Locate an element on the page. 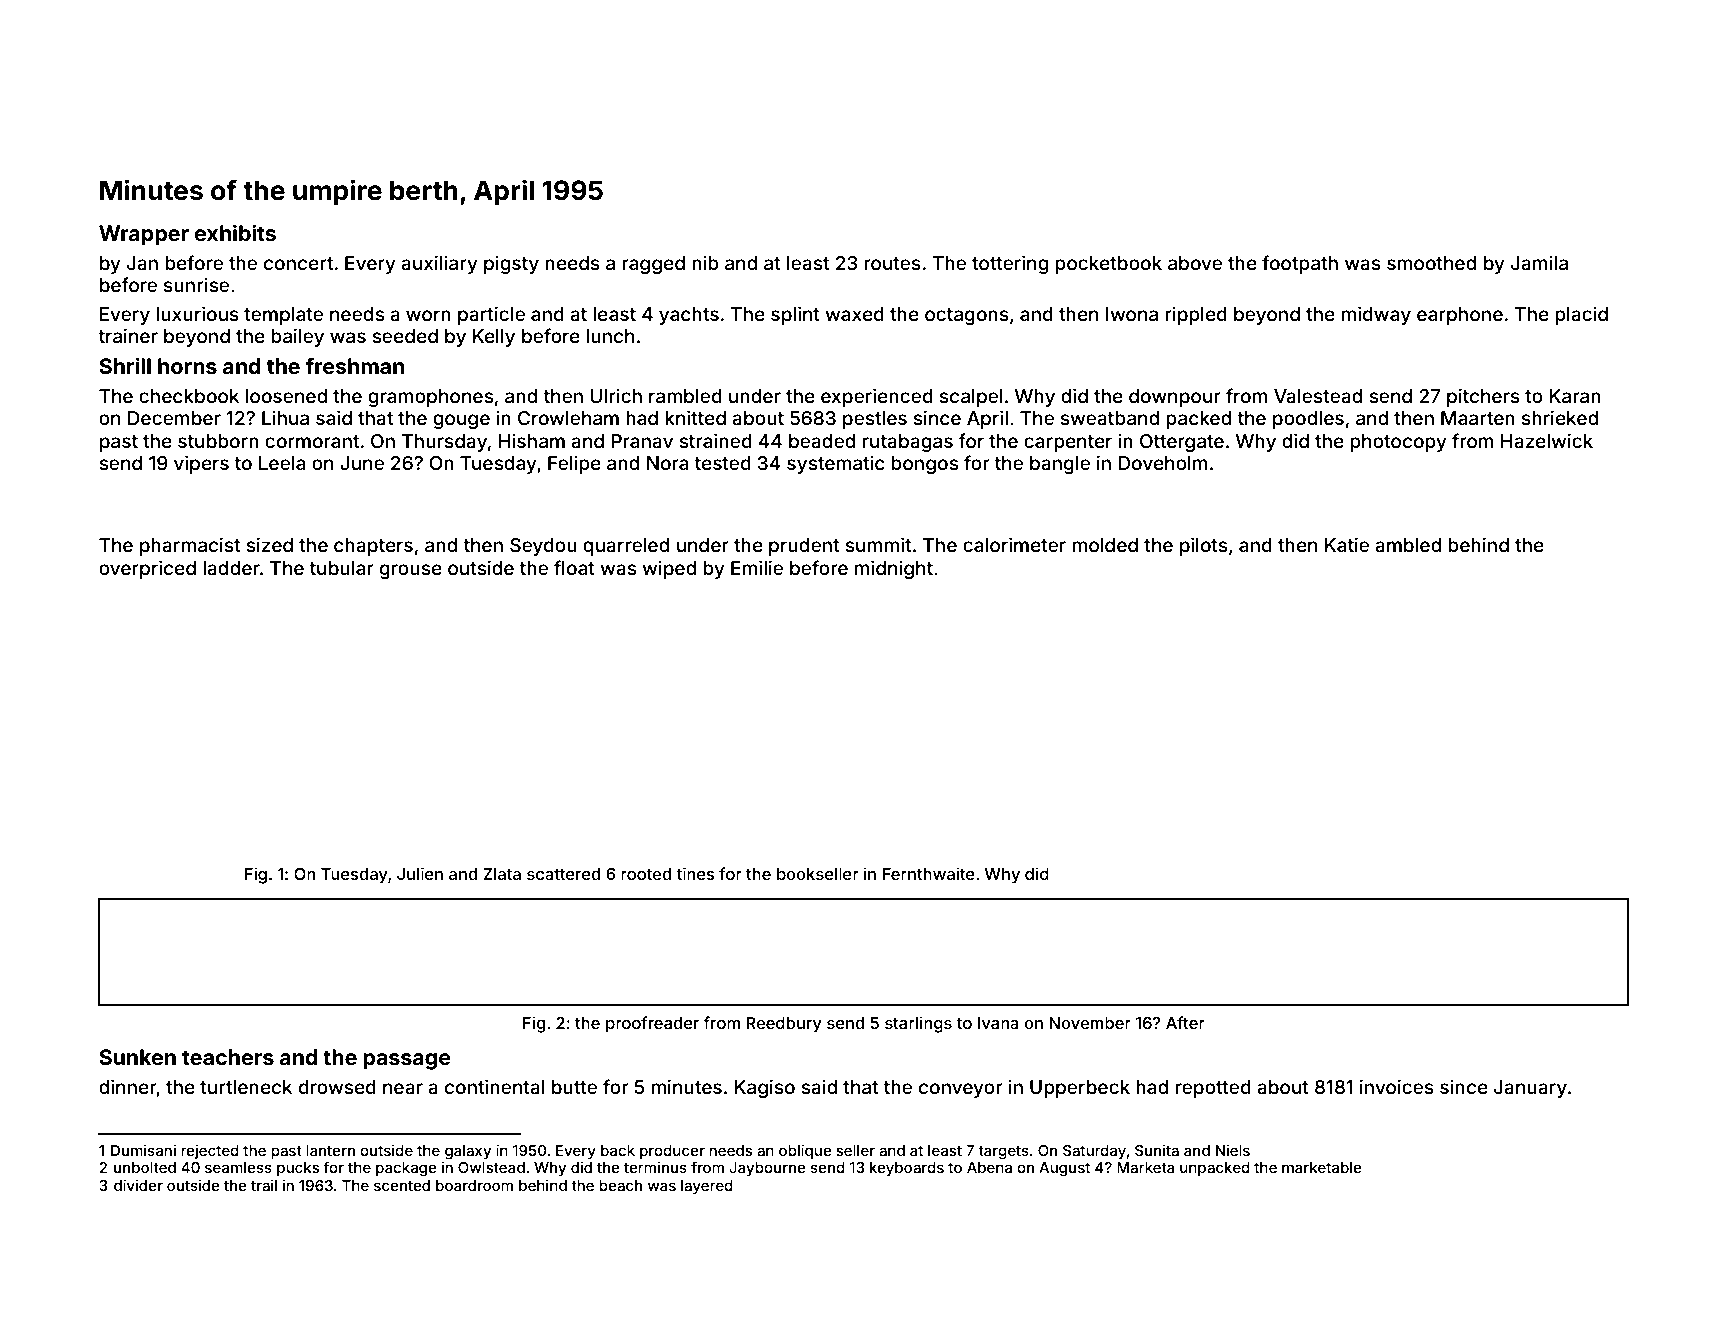  vipers is located at coordinates (201, 464).
